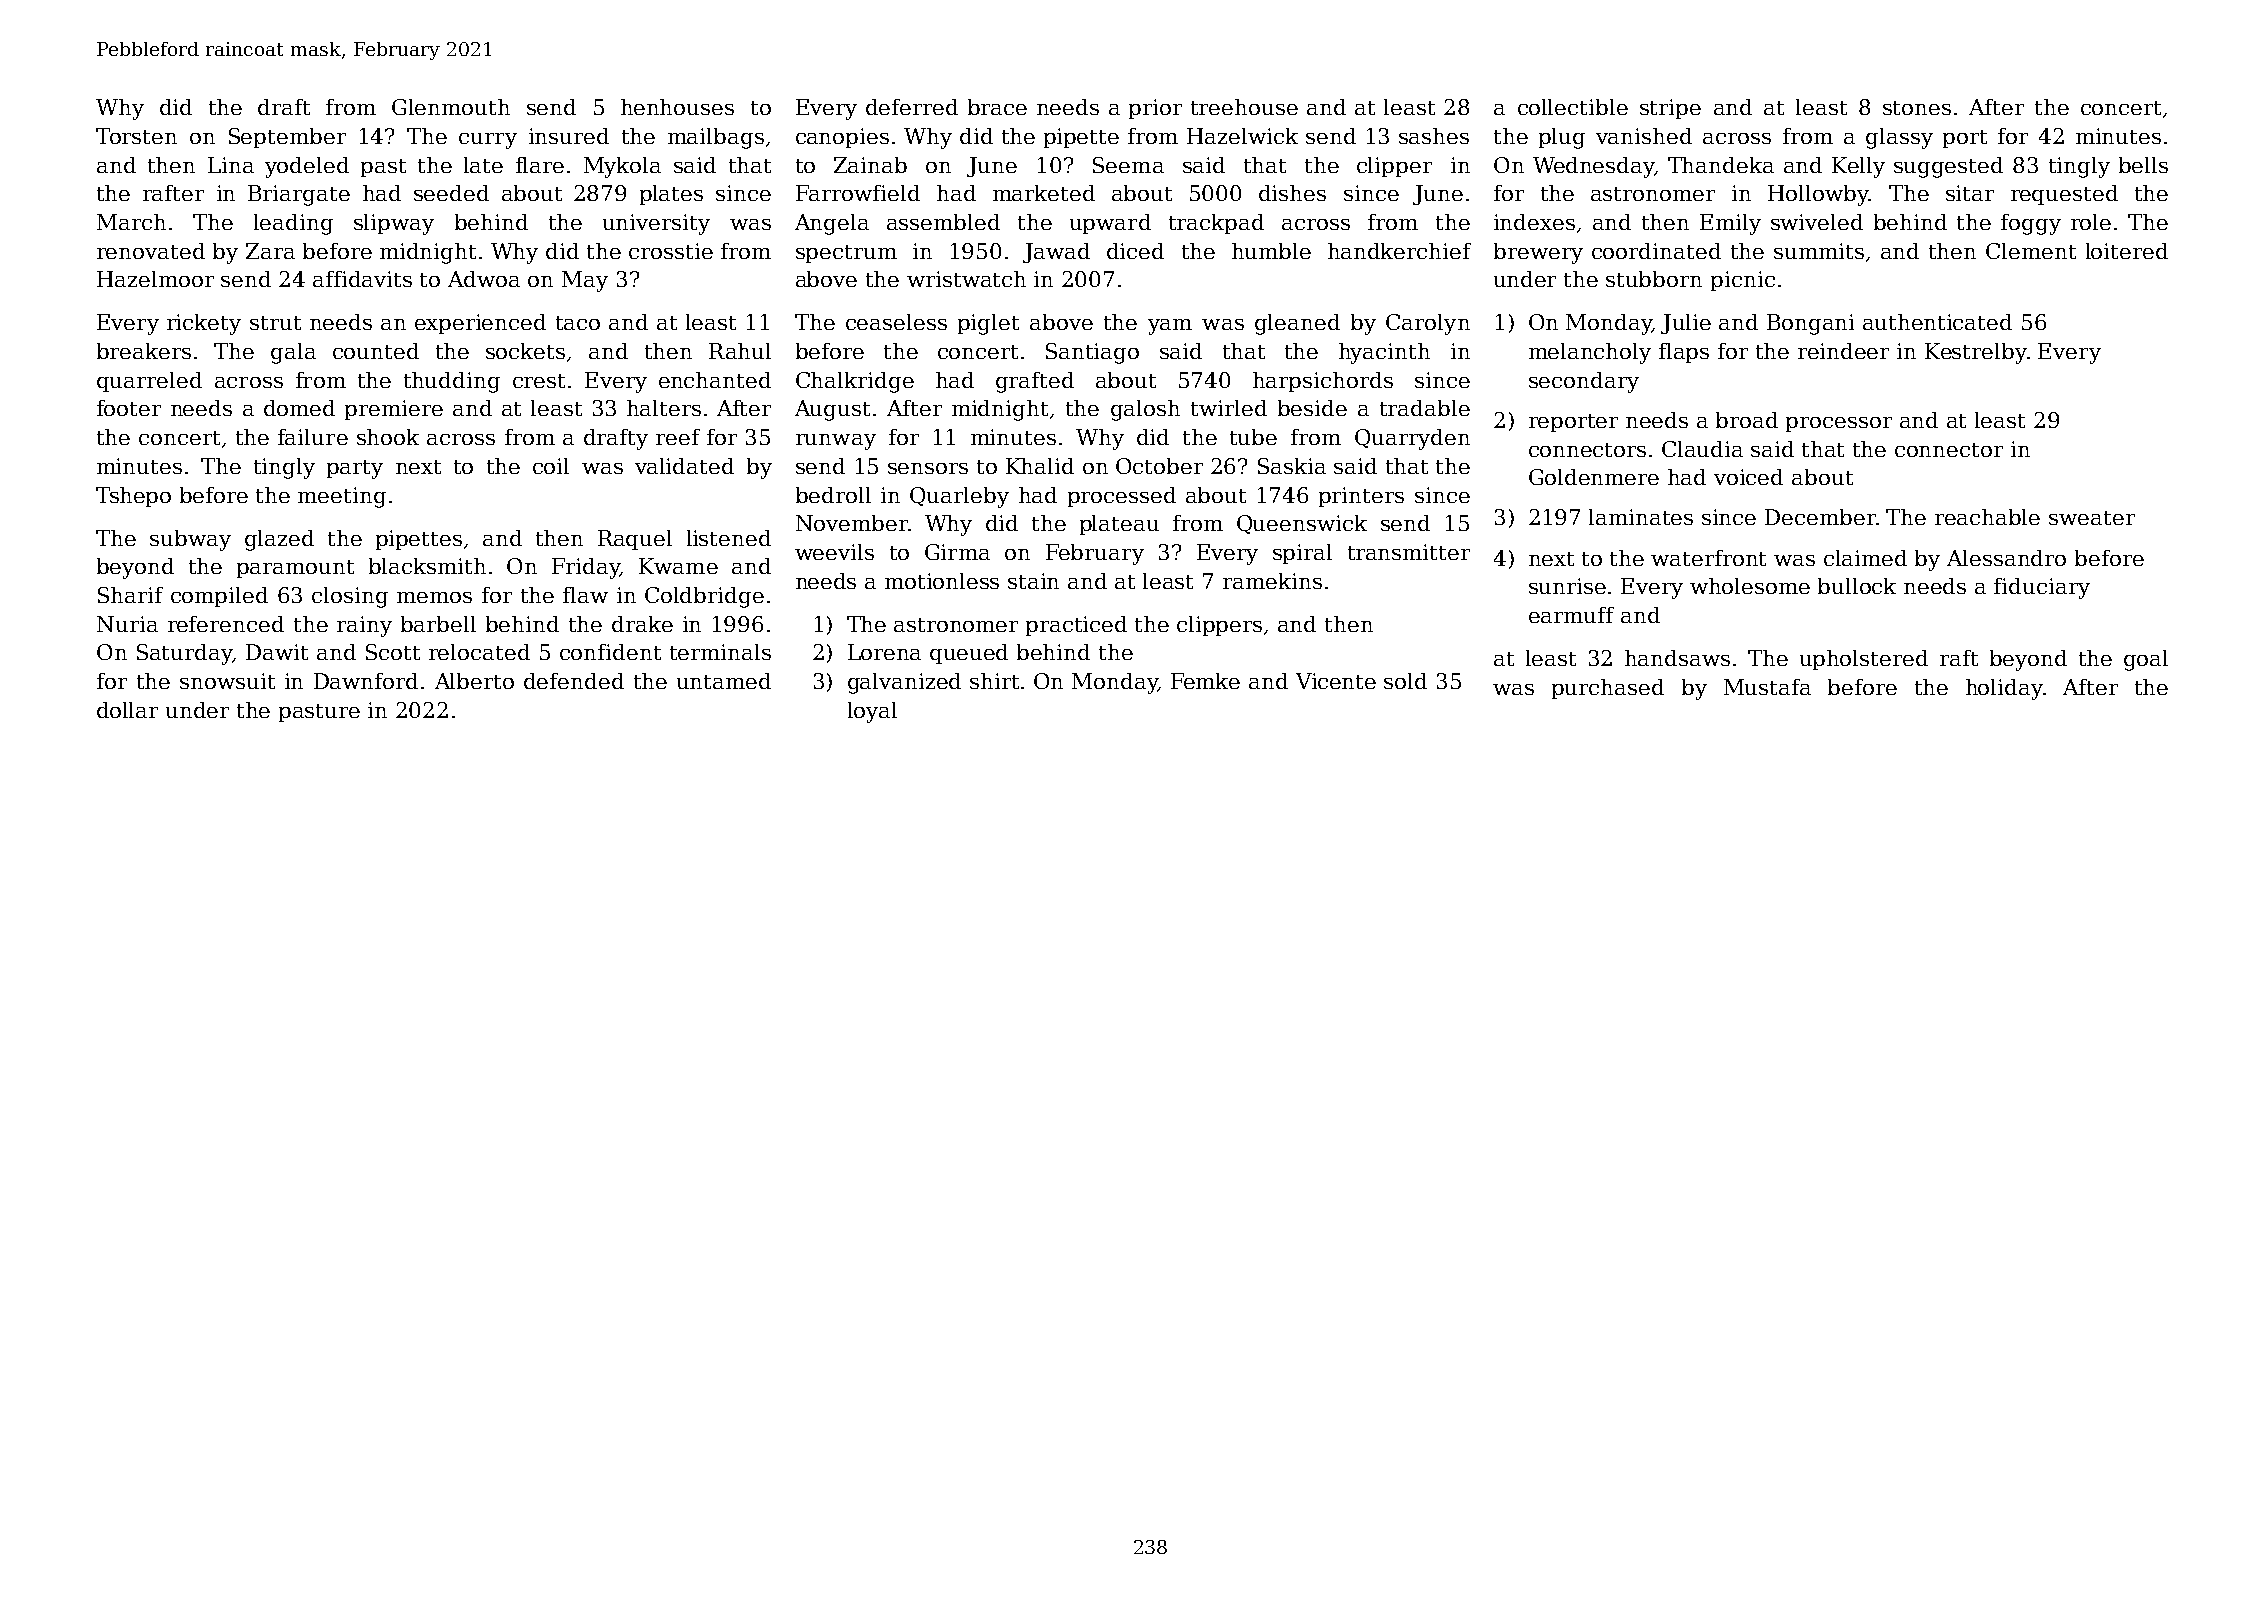 This screenshot has width=2265, height=1602. What do you see at coordinates (1917, 108) in the screenshot?
I see `stones` at bounding box center [1917, 108].
